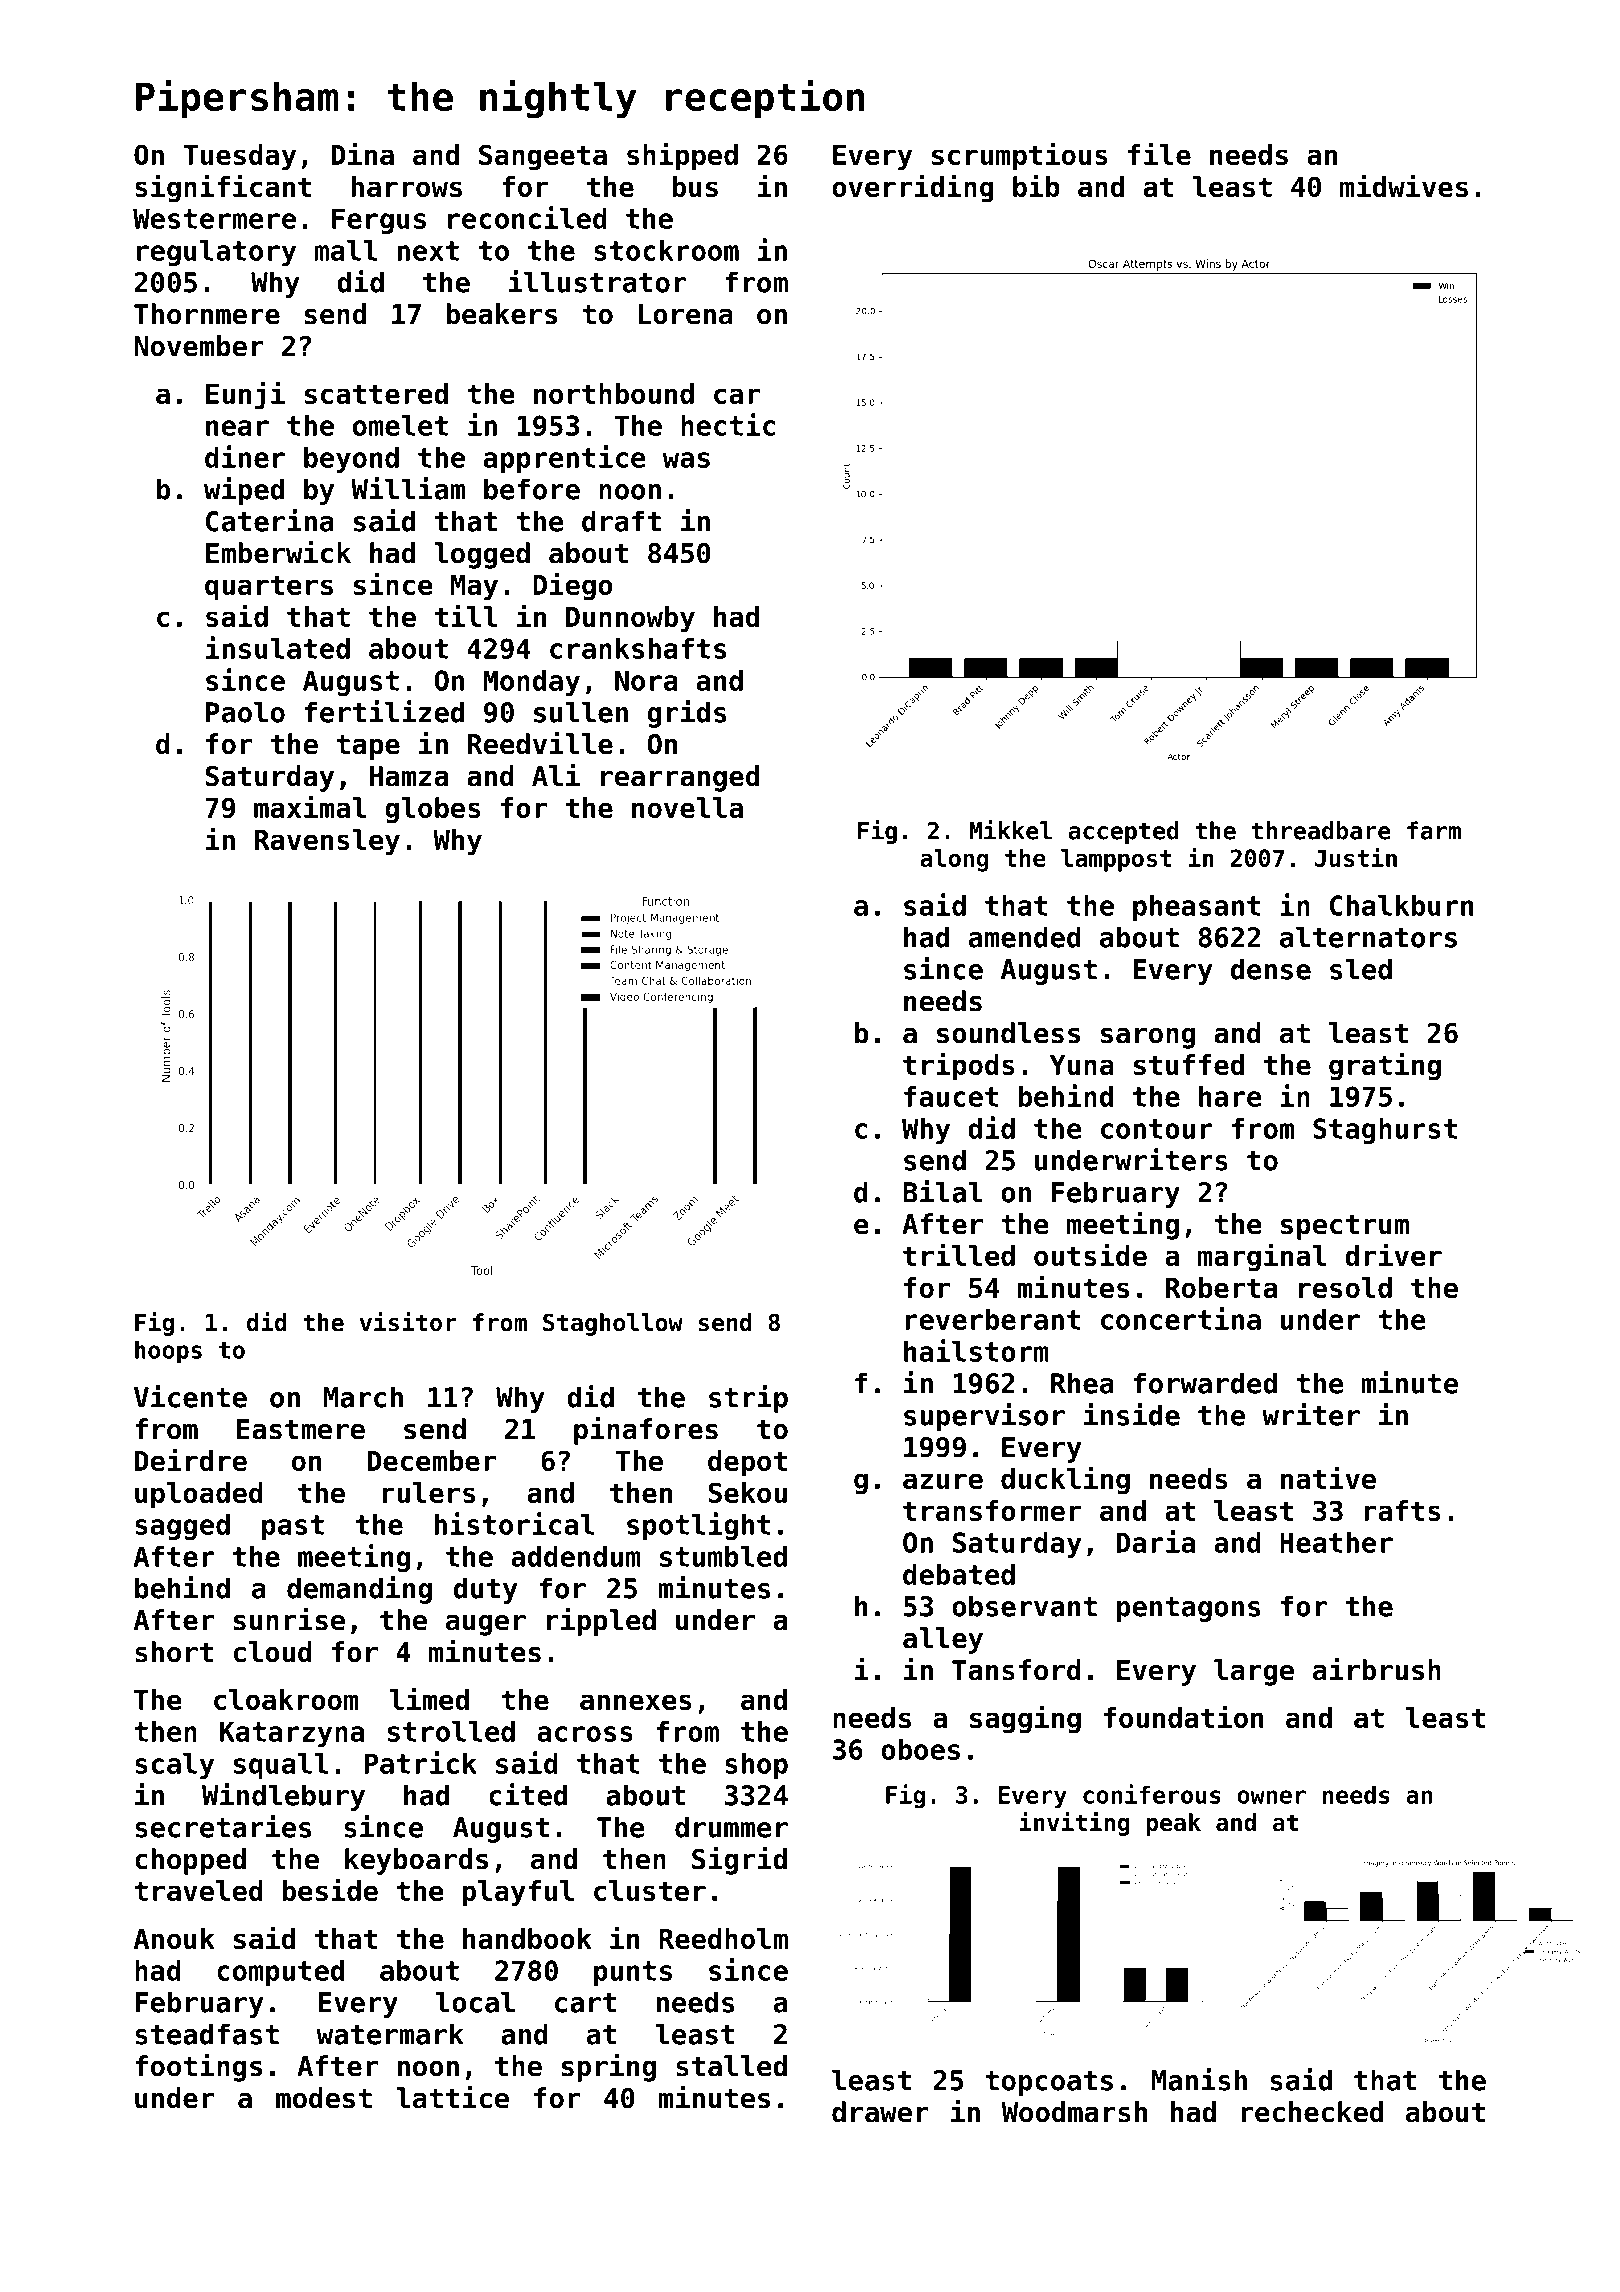 The image size is (1620, 2292). Describe the element at coordinates (223, 188) in the page. I see `significant` at that location.
